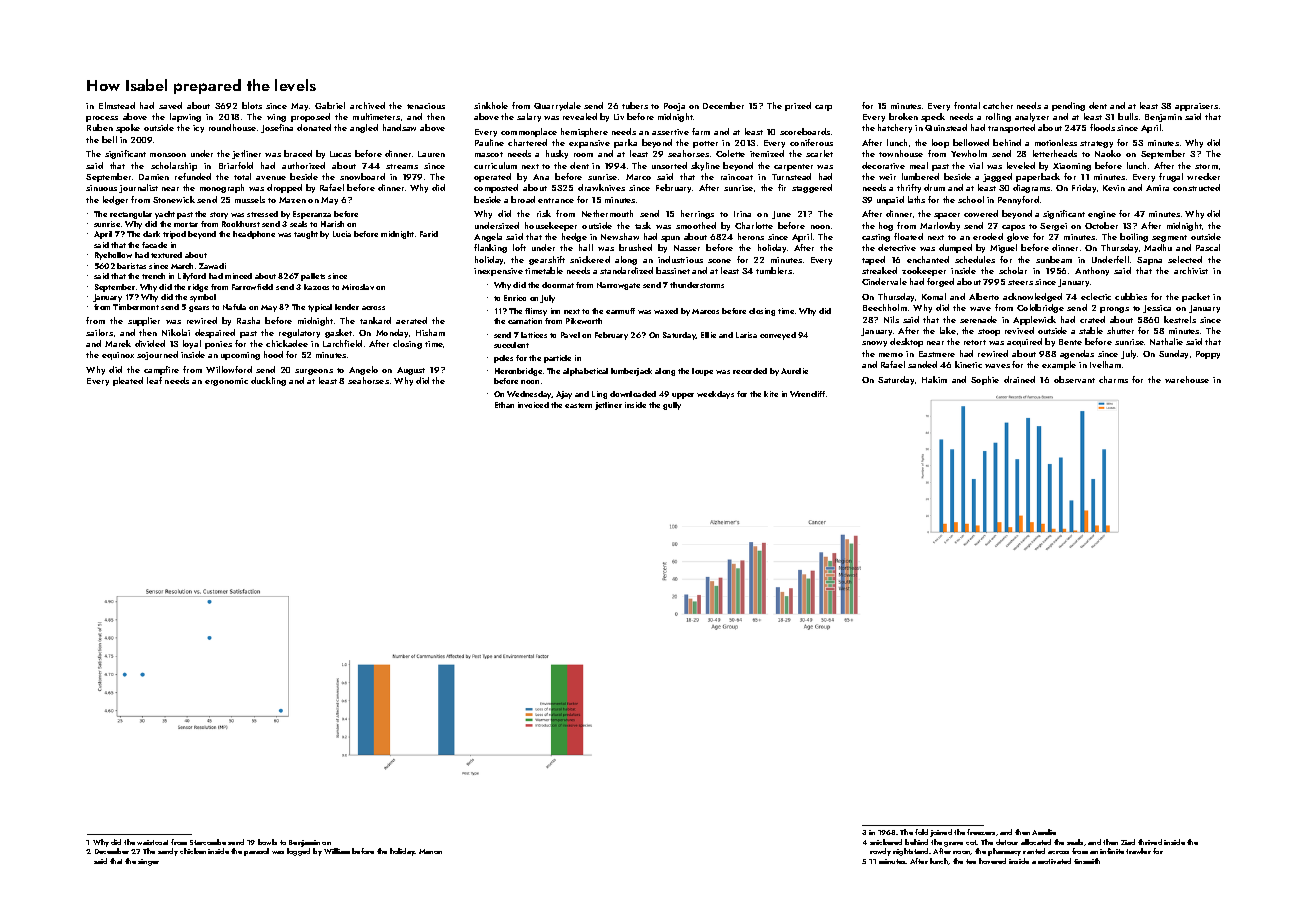  Describe the element at coordinates (1180, 319) in the screenshot. I see `kestrels` at that location.
